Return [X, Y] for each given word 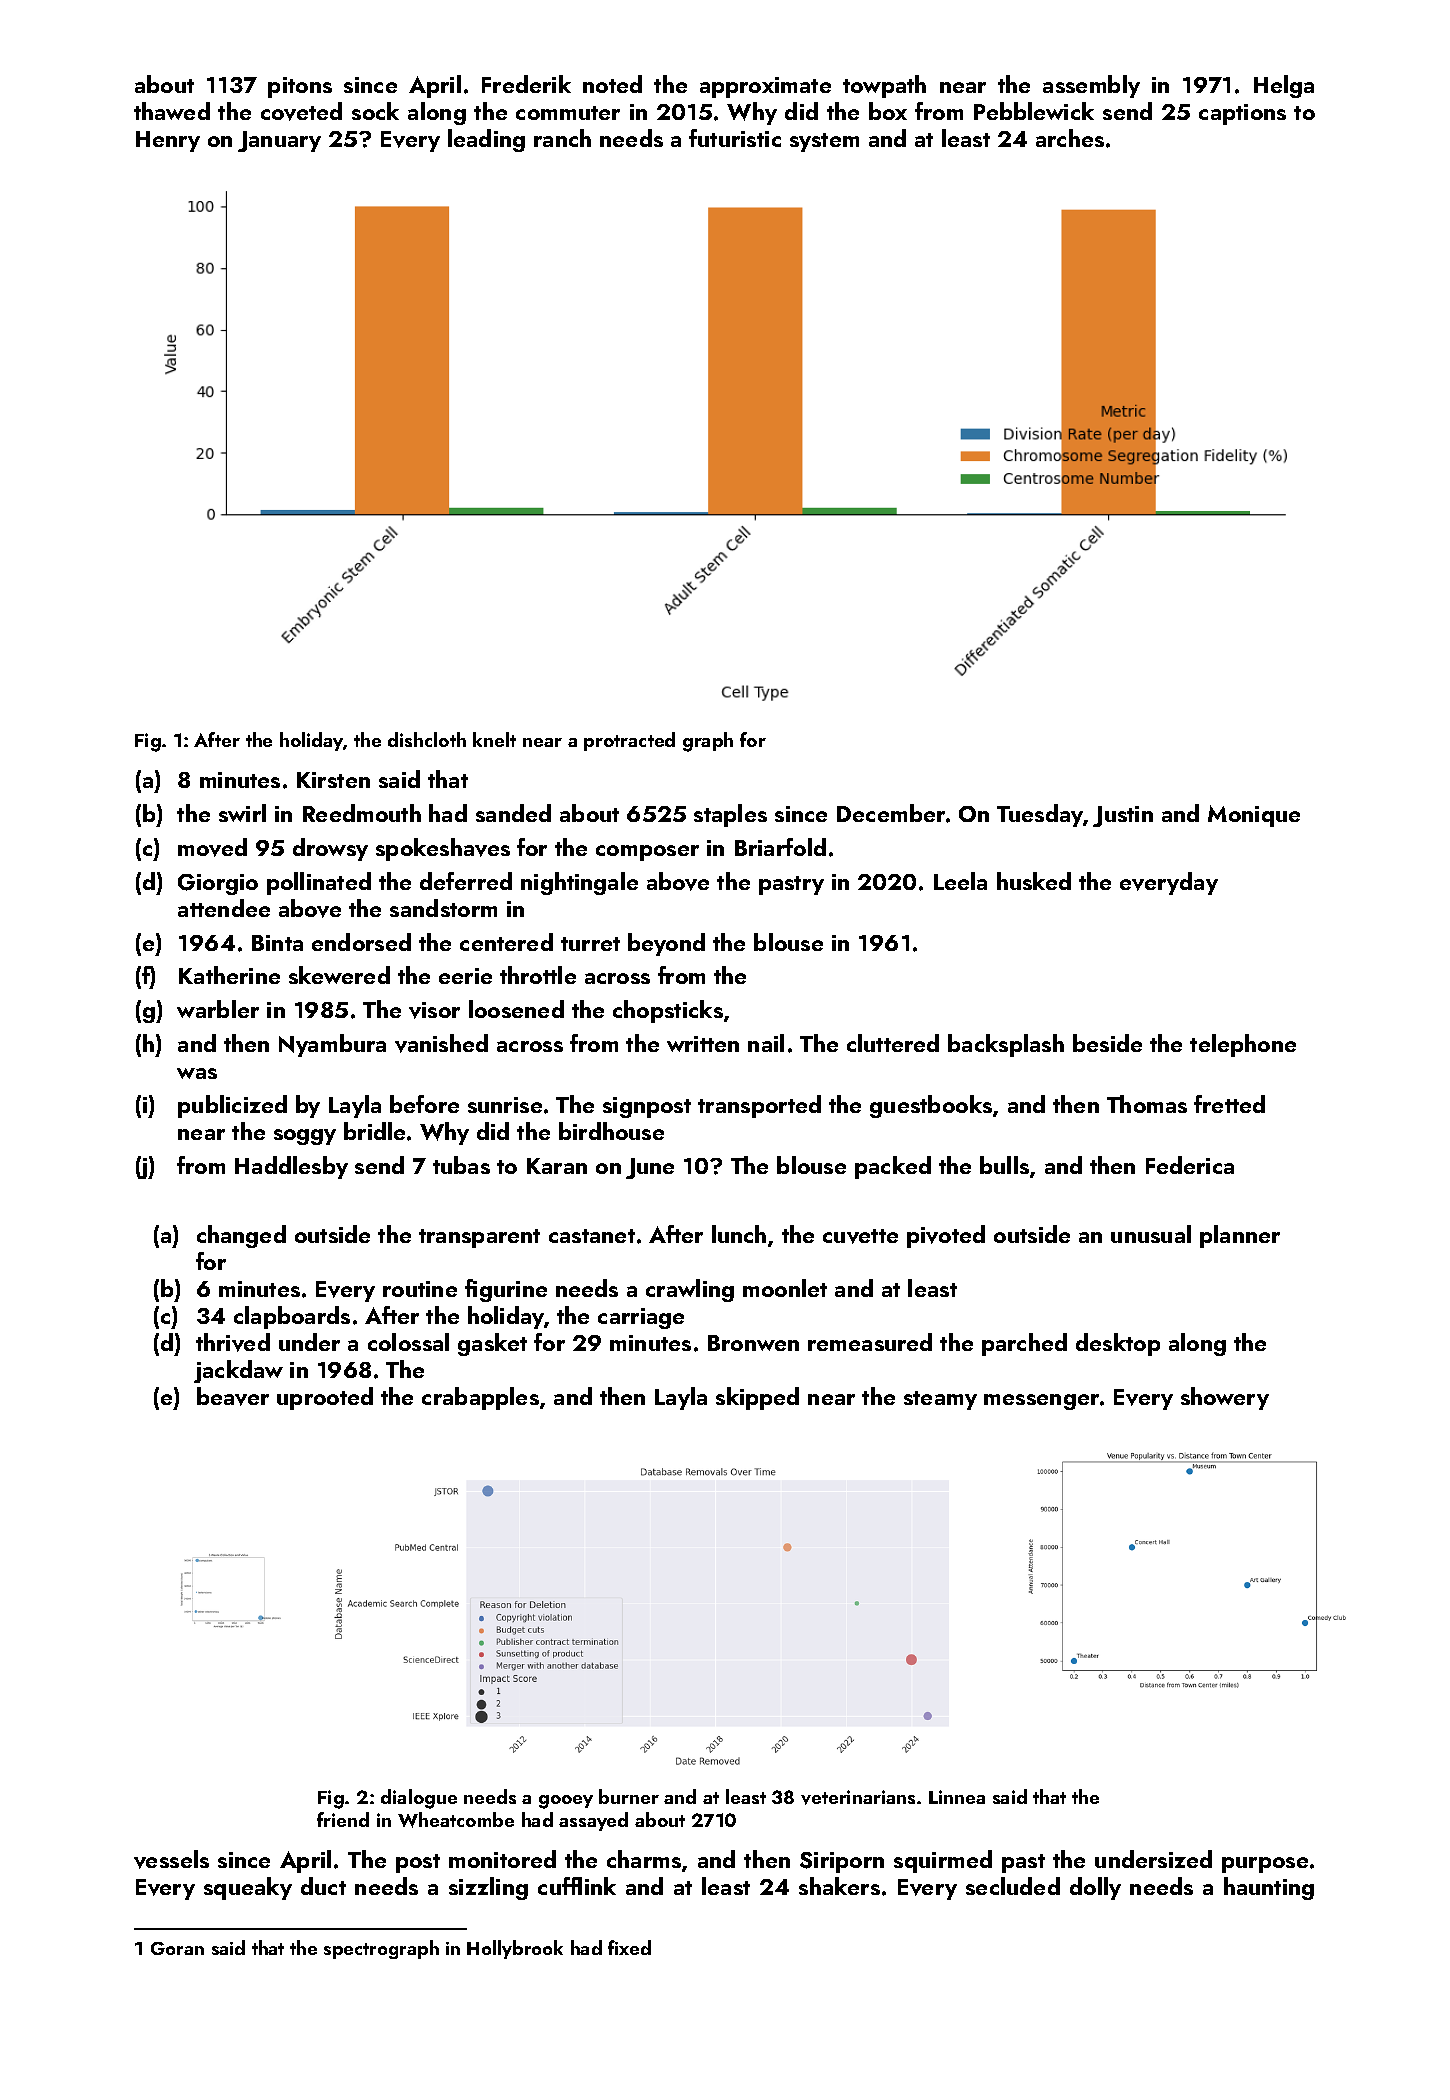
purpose [1265, 1865]
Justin [1123, 816]
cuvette [860, 1236]
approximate [765, 87]
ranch [562, 138]
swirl [242, 813]
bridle [374, 1131]
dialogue [419, 1799]
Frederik [526, 84]
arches [1070, 138]
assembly [1091, 86]
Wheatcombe [456, 1820]
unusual [1151, 1234]
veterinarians [858, 1797]
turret [590, 944]
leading [486, 140]
